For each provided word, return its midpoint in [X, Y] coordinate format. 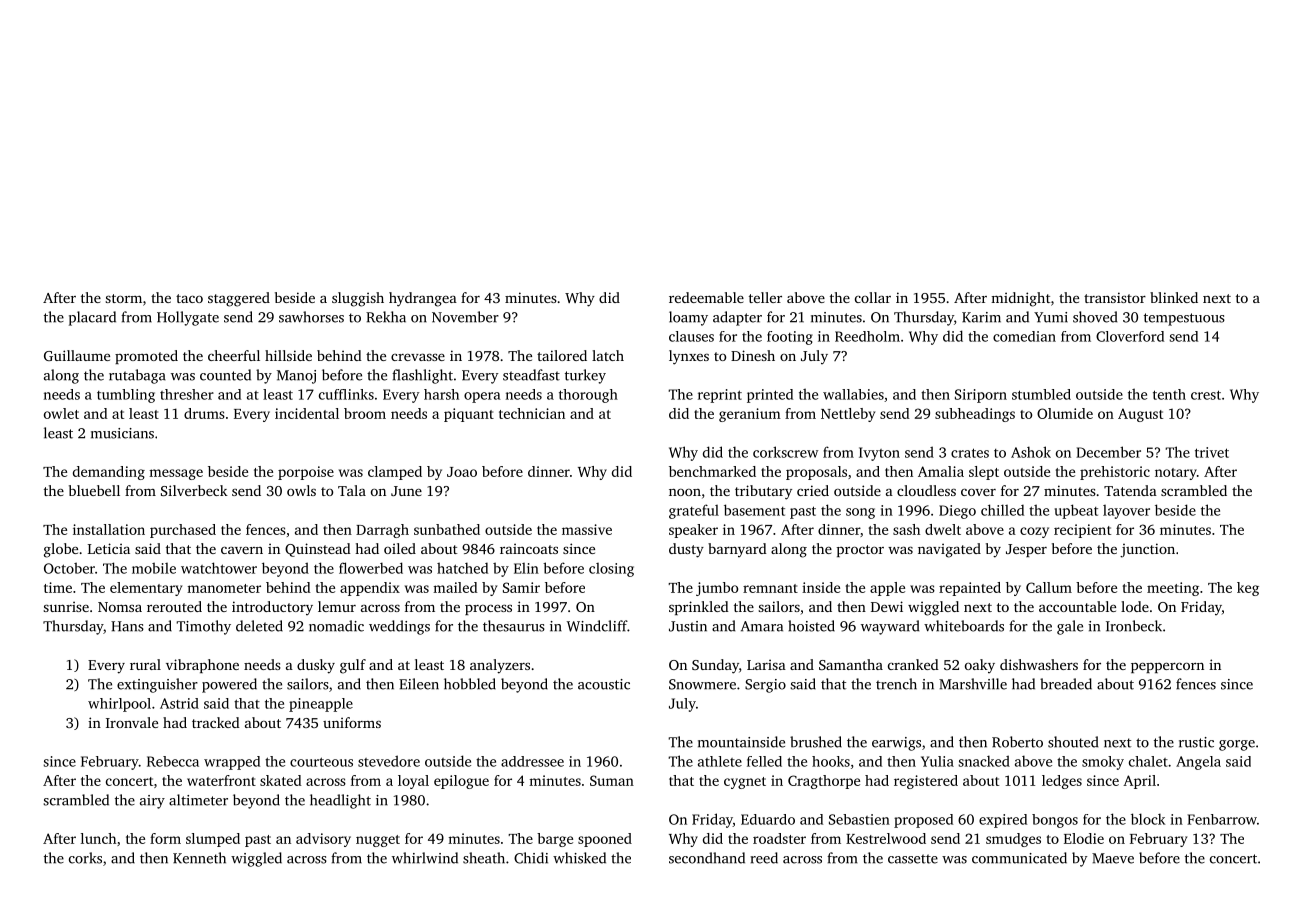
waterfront [221, 780]
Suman [612, 780]
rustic [1196, 742]
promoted [146, 357]
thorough [588, 396]
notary [1176, 474]
